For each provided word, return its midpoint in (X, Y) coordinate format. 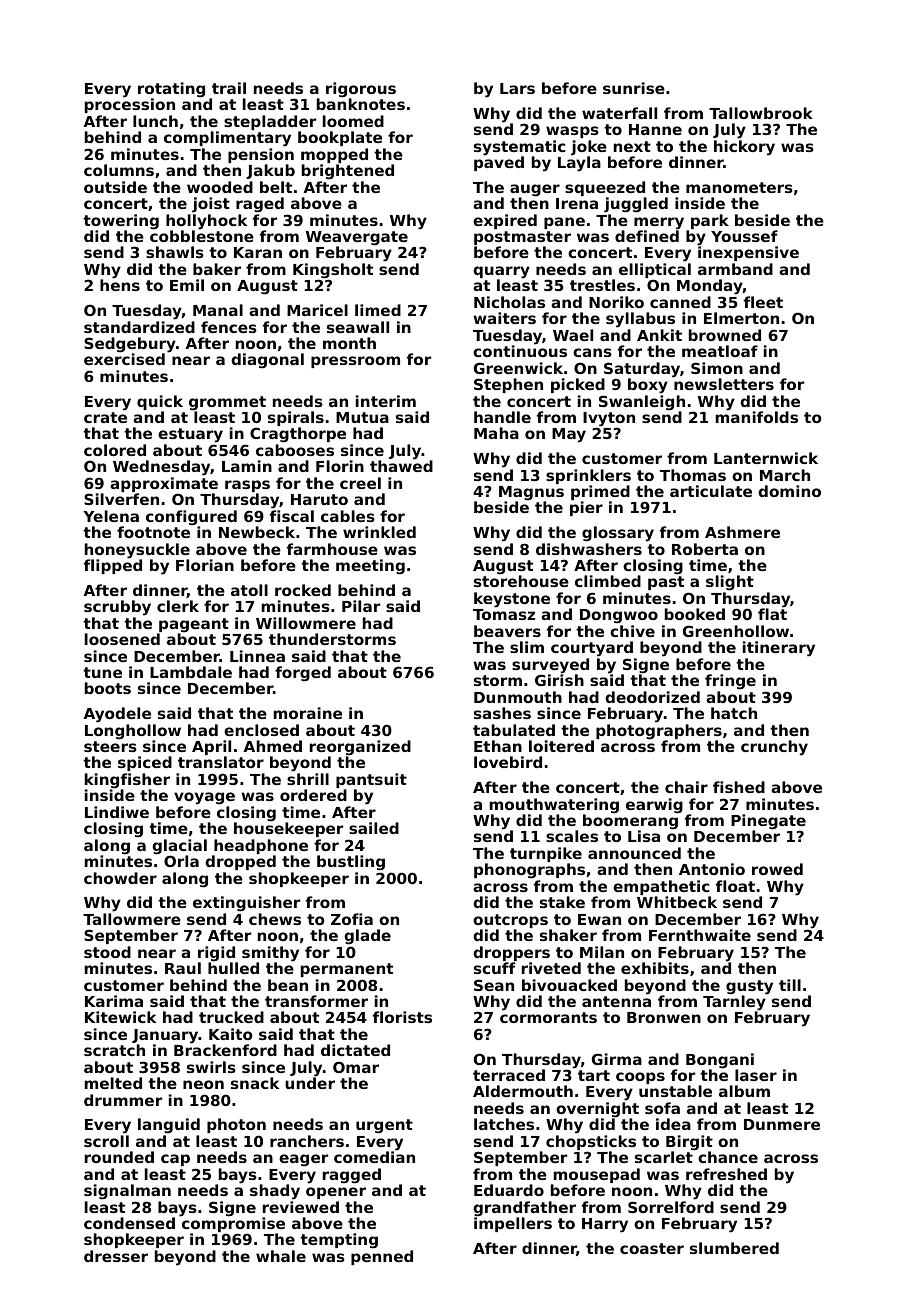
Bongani (720, 1061)
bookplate (340, 138)
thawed (401, 466)
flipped (113, 566)
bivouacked (569, 985)
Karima (114, 1001)
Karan (258, 252)
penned (382, 1257)
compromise (233, 1225)
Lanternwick (766, 458)
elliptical (655, 271)
